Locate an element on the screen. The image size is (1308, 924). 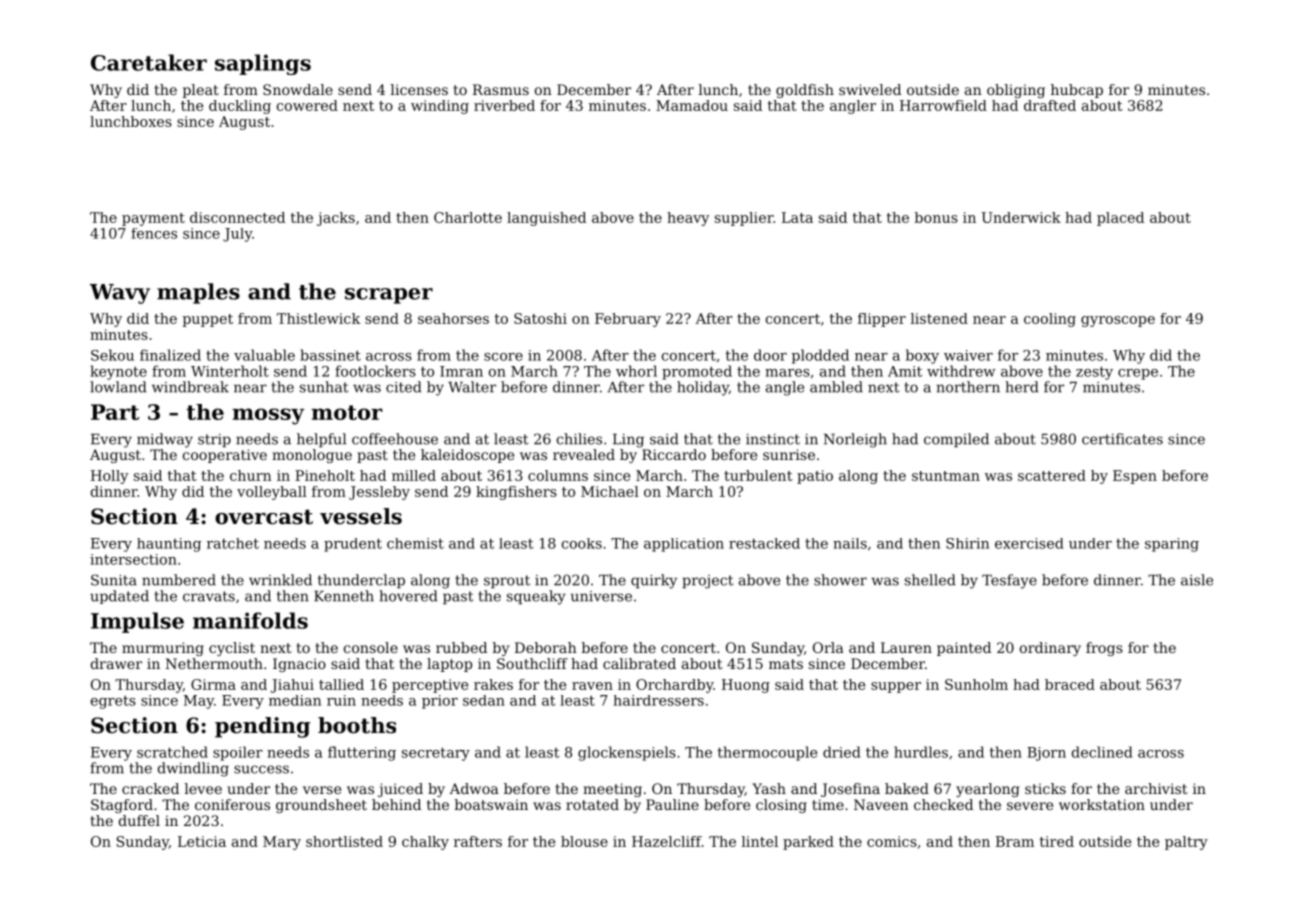
obliging is located at coordinates (1016, 91).
